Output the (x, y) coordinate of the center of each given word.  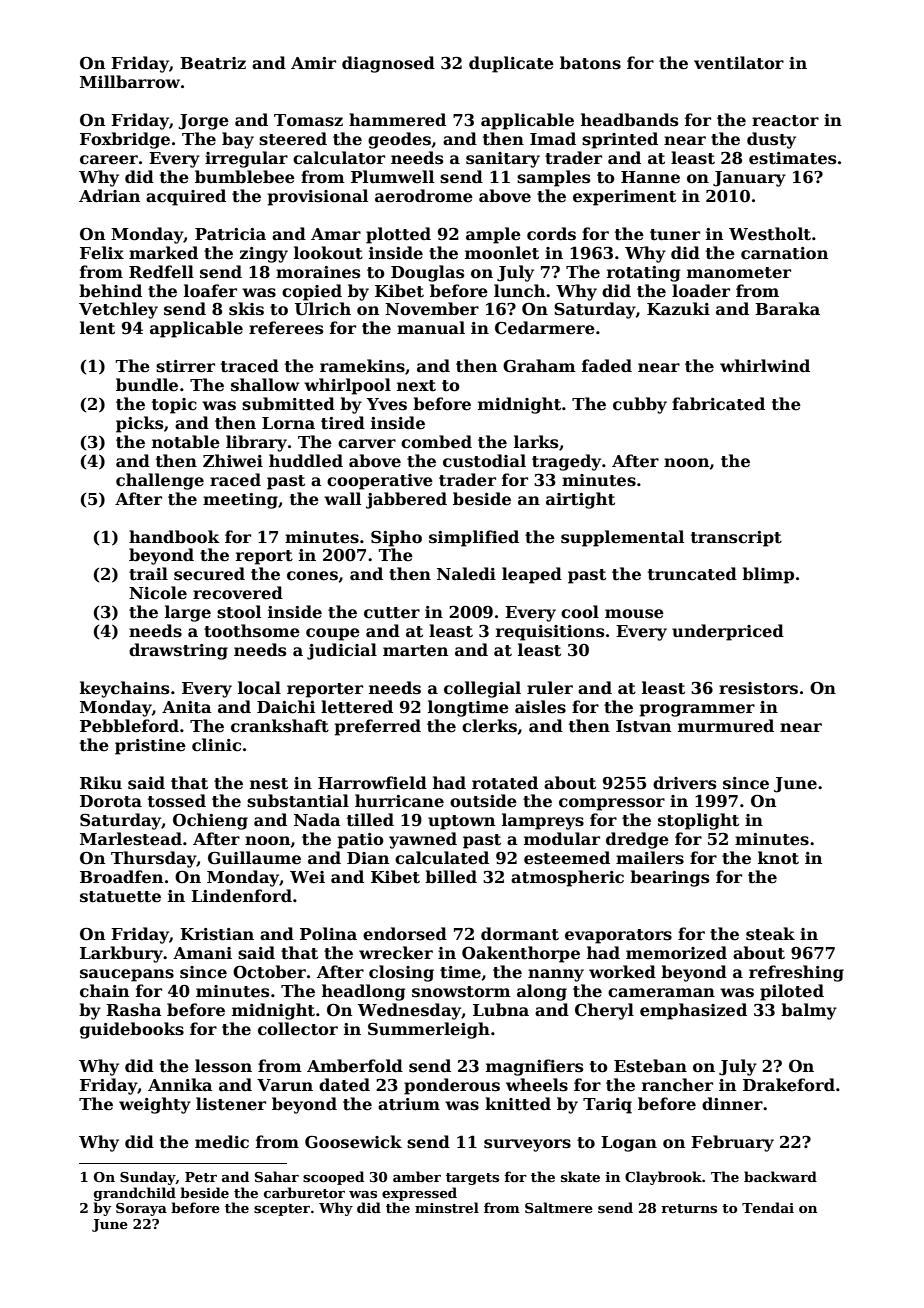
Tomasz (308, 120)
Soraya (141, 1209)
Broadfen (121, 877)
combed (436, 442)
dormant (520, 934)
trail (148, 574)
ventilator (739, 63)
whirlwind (765, 365)
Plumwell (392, 176)
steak (770, 934)
